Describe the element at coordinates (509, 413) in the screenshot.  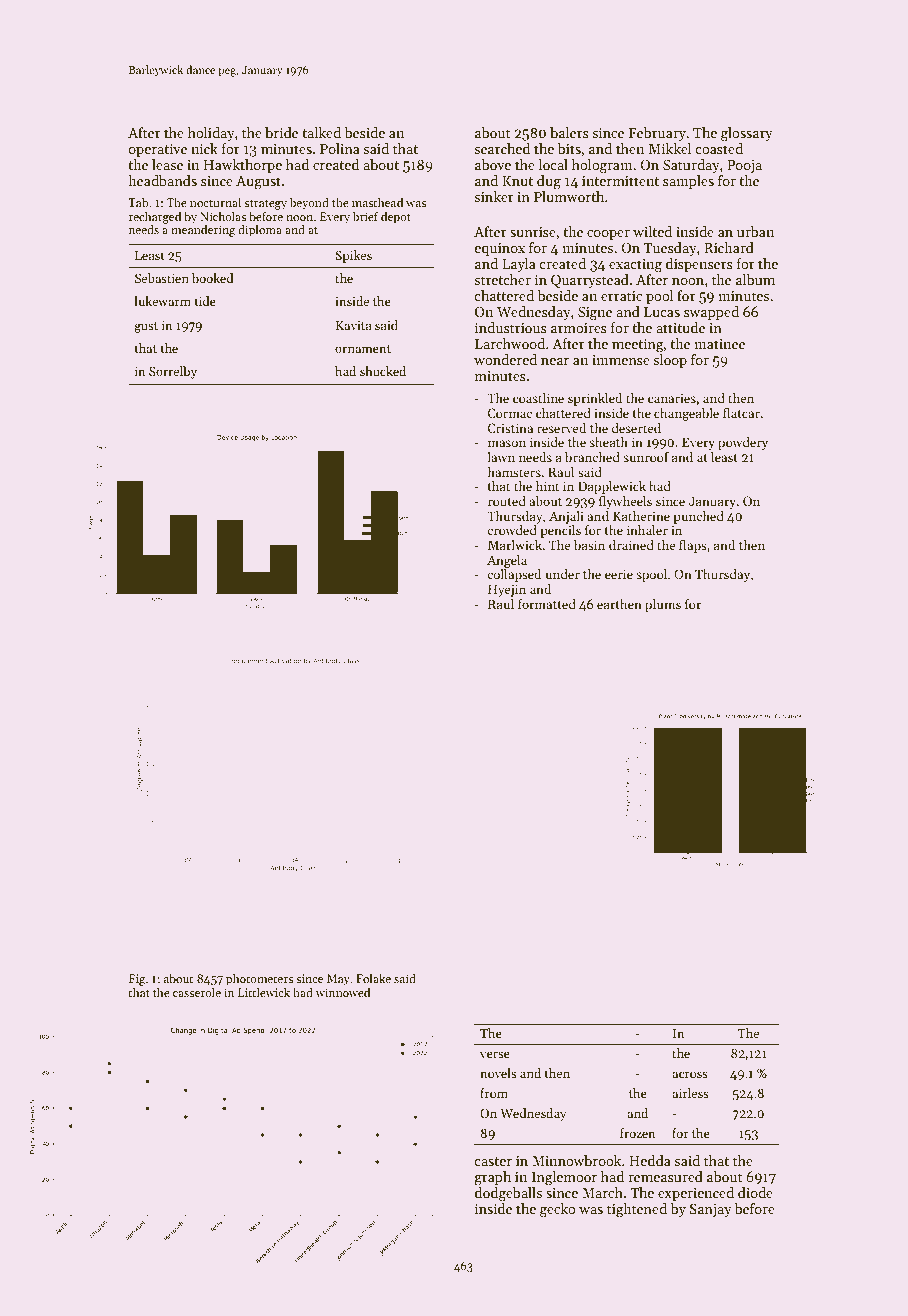
I see `Cormac` at that location.
